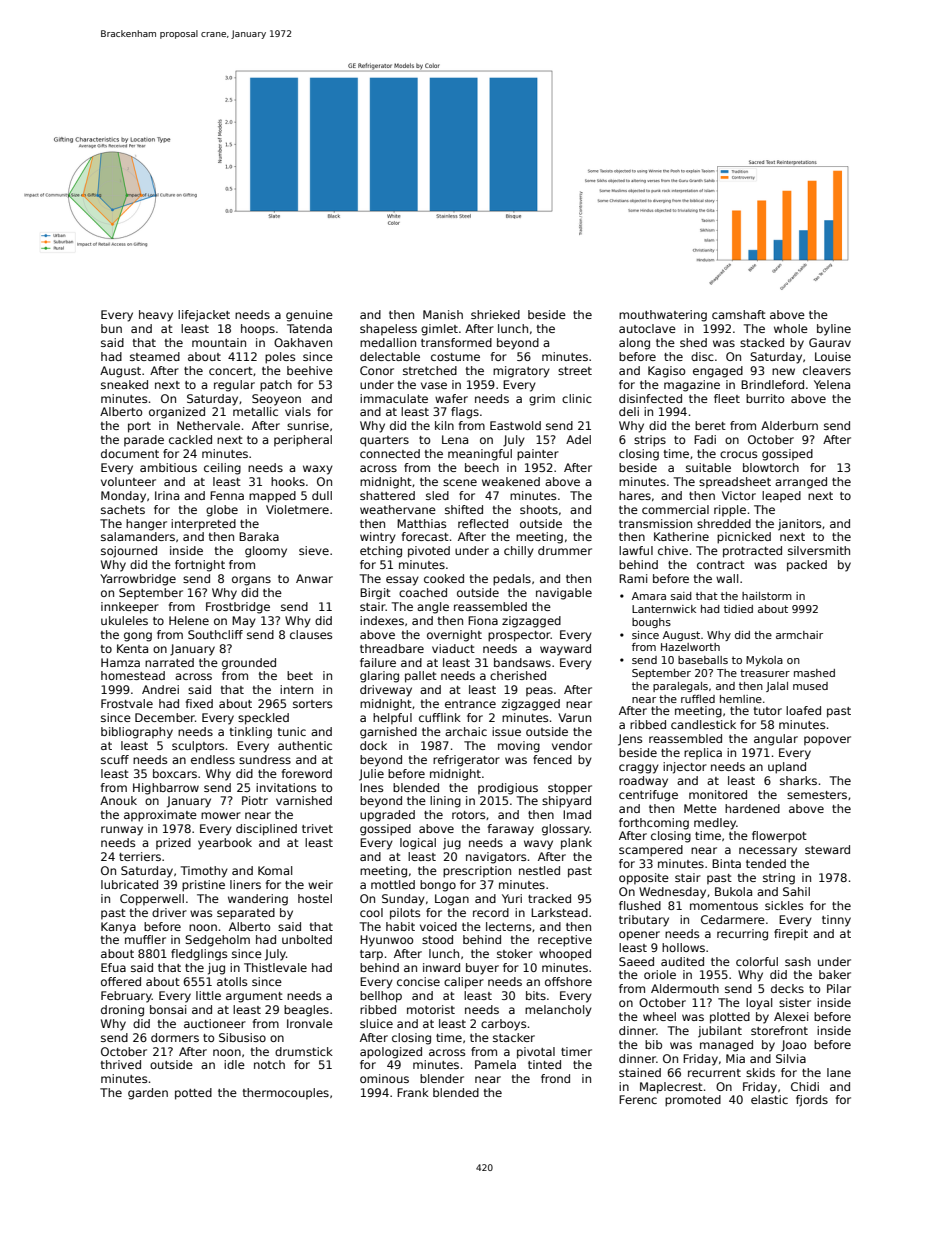 This page has width=952, height=1233. Describe the element at coordinates (819, 550) in the page. I see `silversmith` at that location.
